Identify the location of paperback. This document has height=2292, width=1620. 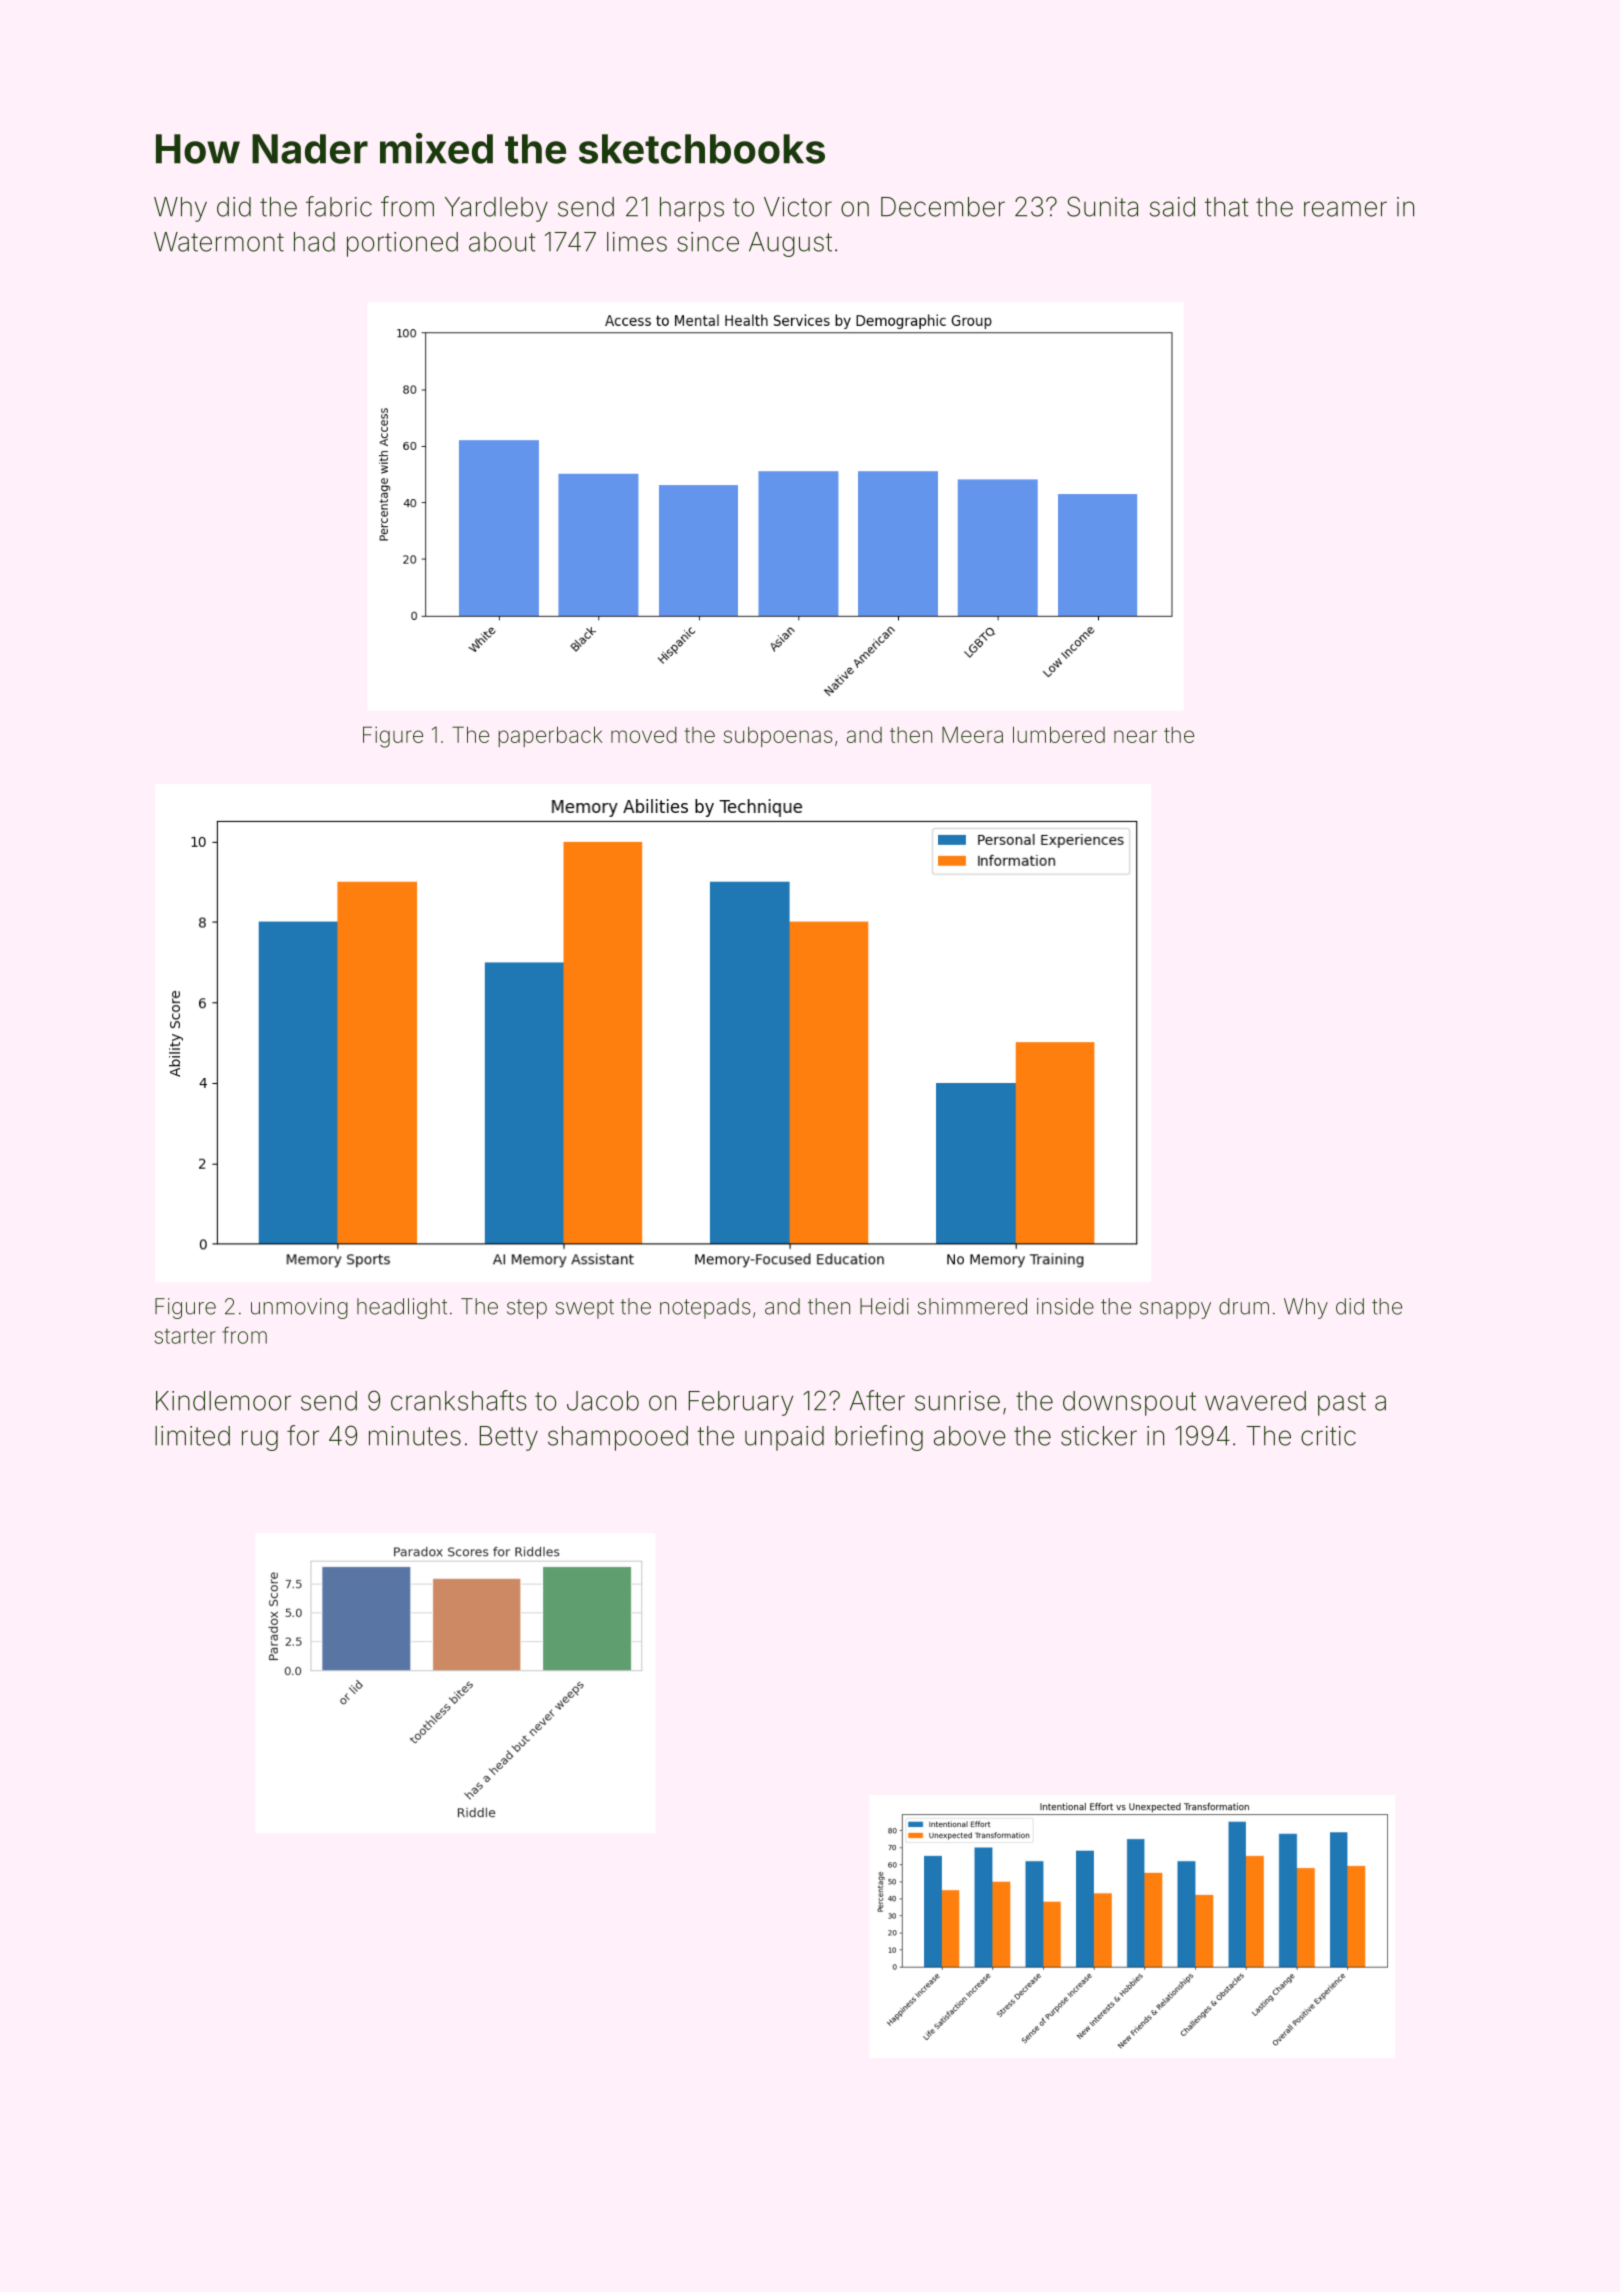
(550, 736).
